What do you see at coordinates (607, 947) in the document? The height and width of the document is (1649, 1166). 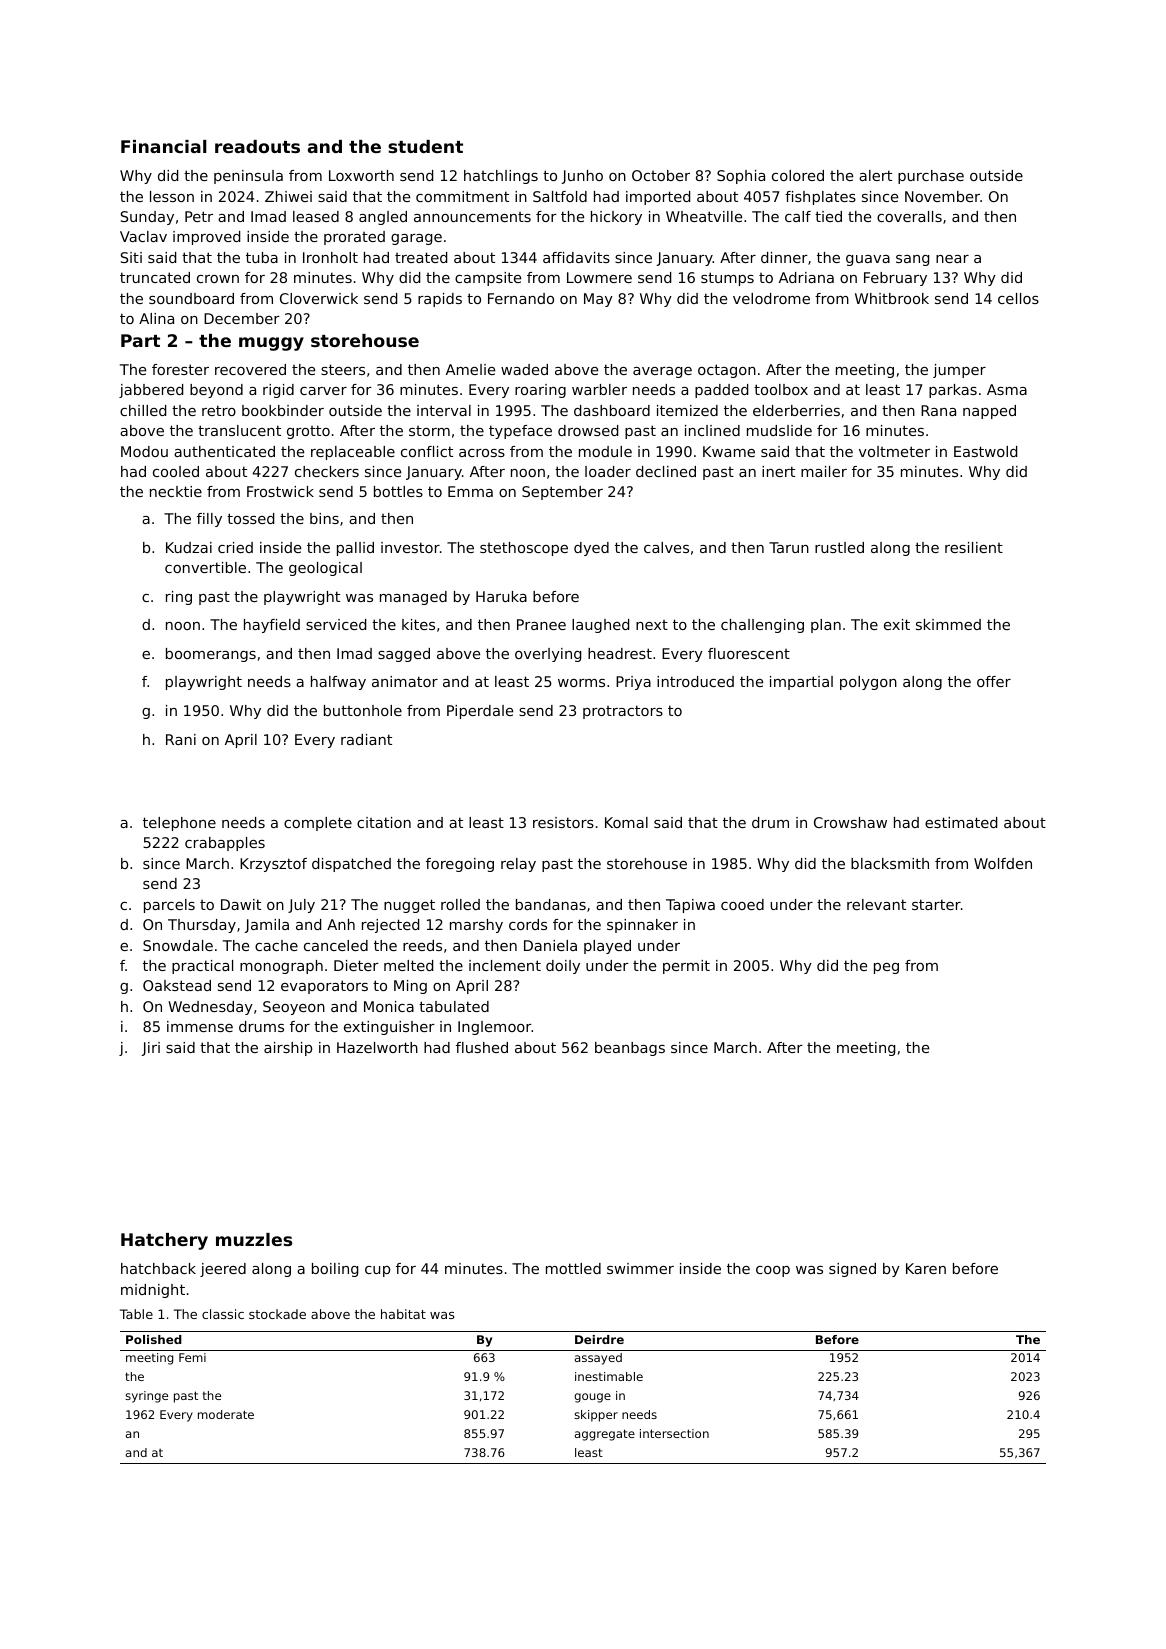 I see `played` at bounding box center [607, 947].
